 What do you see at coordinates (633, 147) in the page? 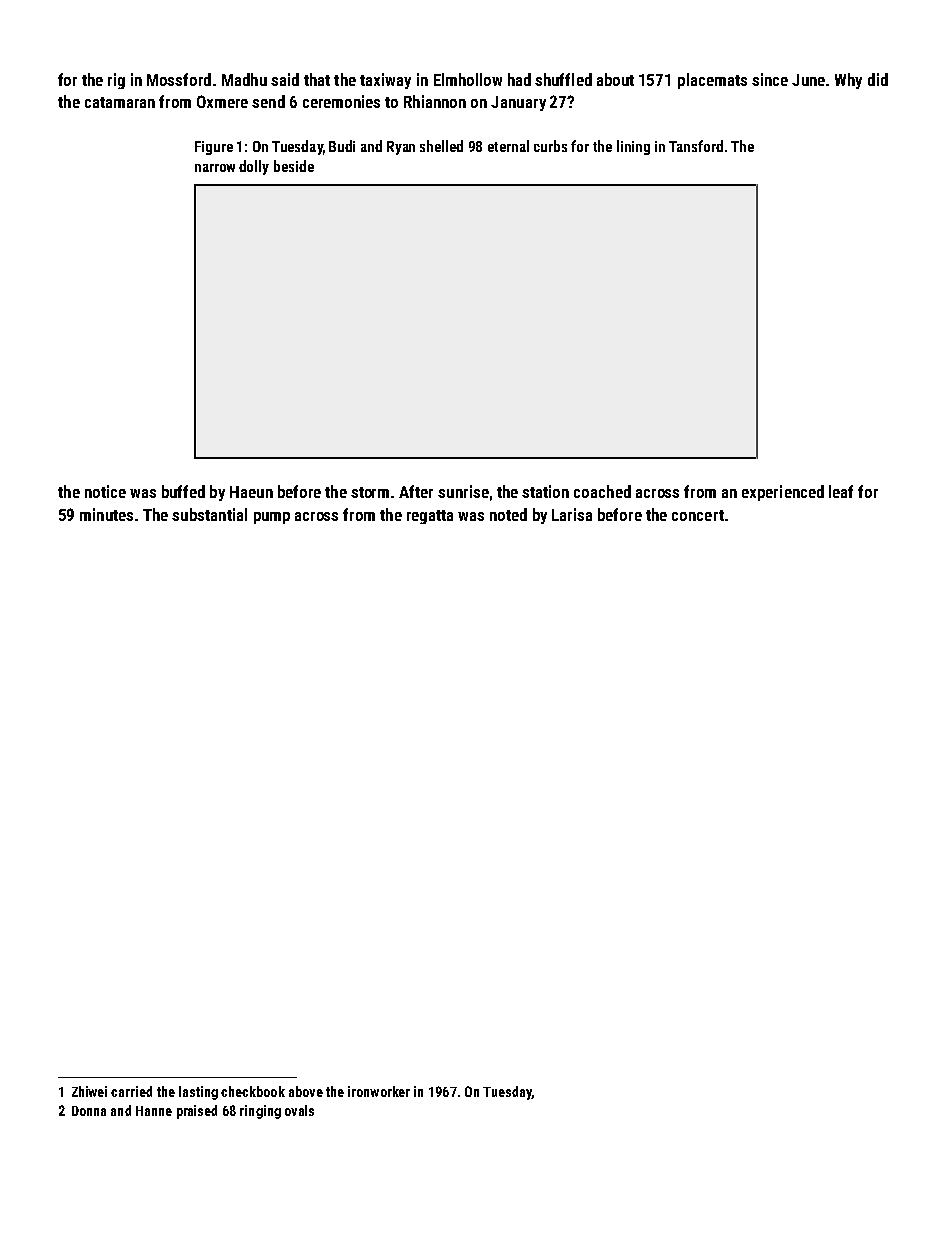
I see `lining` at bounding box center [633, 147].
